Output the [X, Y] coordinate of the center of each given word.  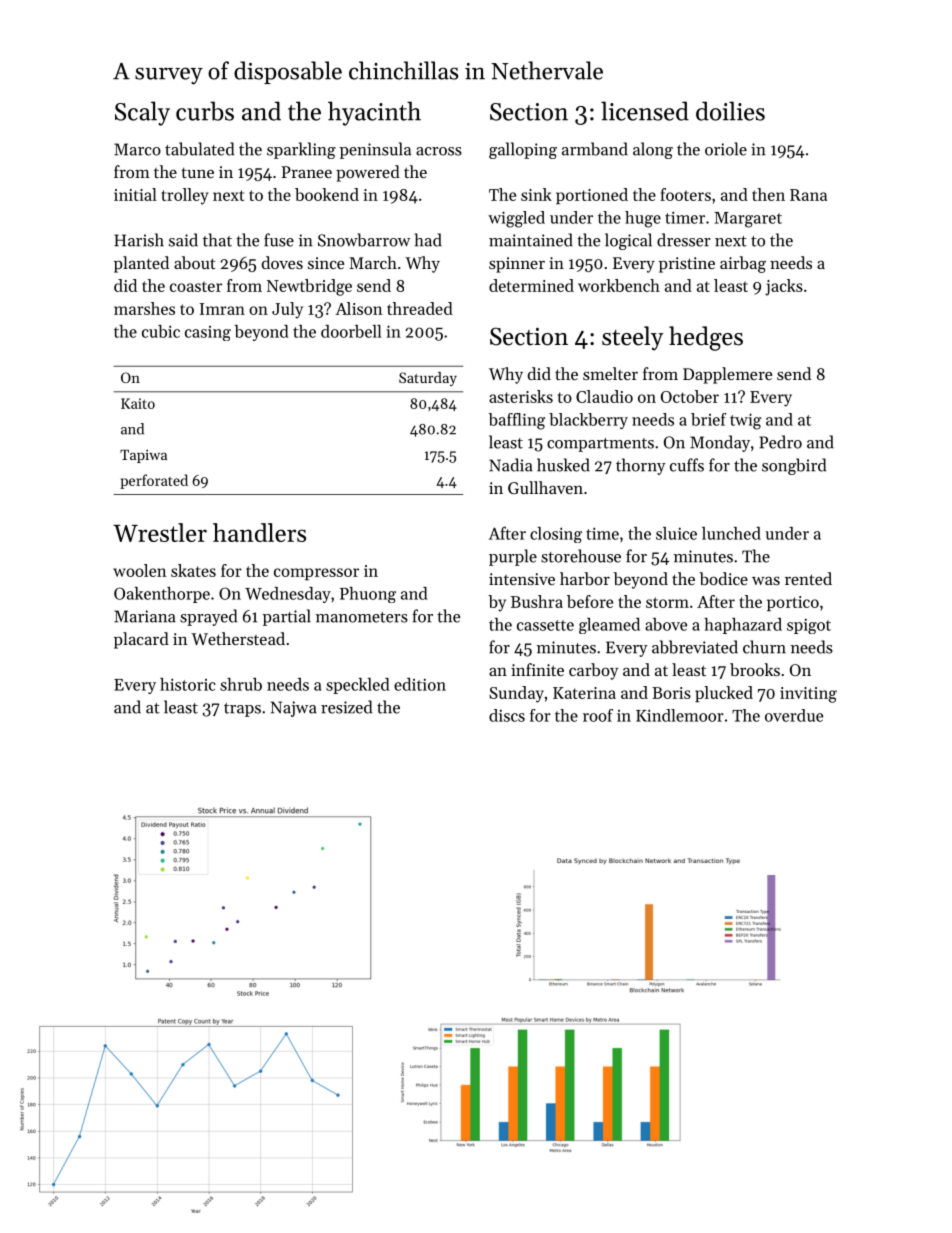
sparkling [301, 150]
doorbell [351, 331]
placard [141, 640]
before [590, 601]
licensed [645, 111]
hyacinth [374, 113]
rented [808, 578]
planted [141, 264]
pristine [687, 265]
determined [531, 285]
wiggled [516, 219]
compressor [316, 574]
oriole [726, 149]
